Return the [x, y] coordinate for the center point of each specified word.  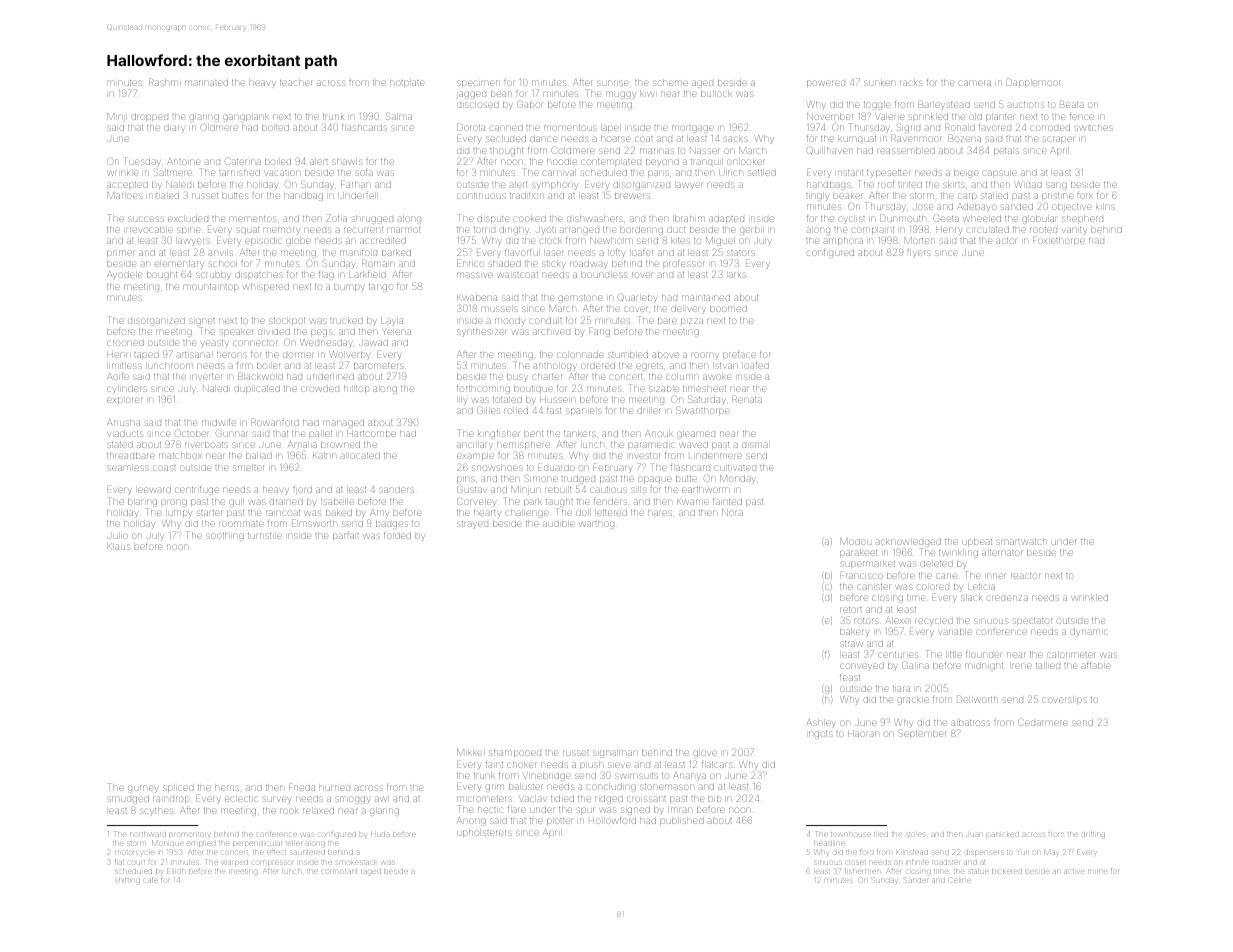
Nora [732, 512]
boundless [604, 275]
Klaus [118, 547]
